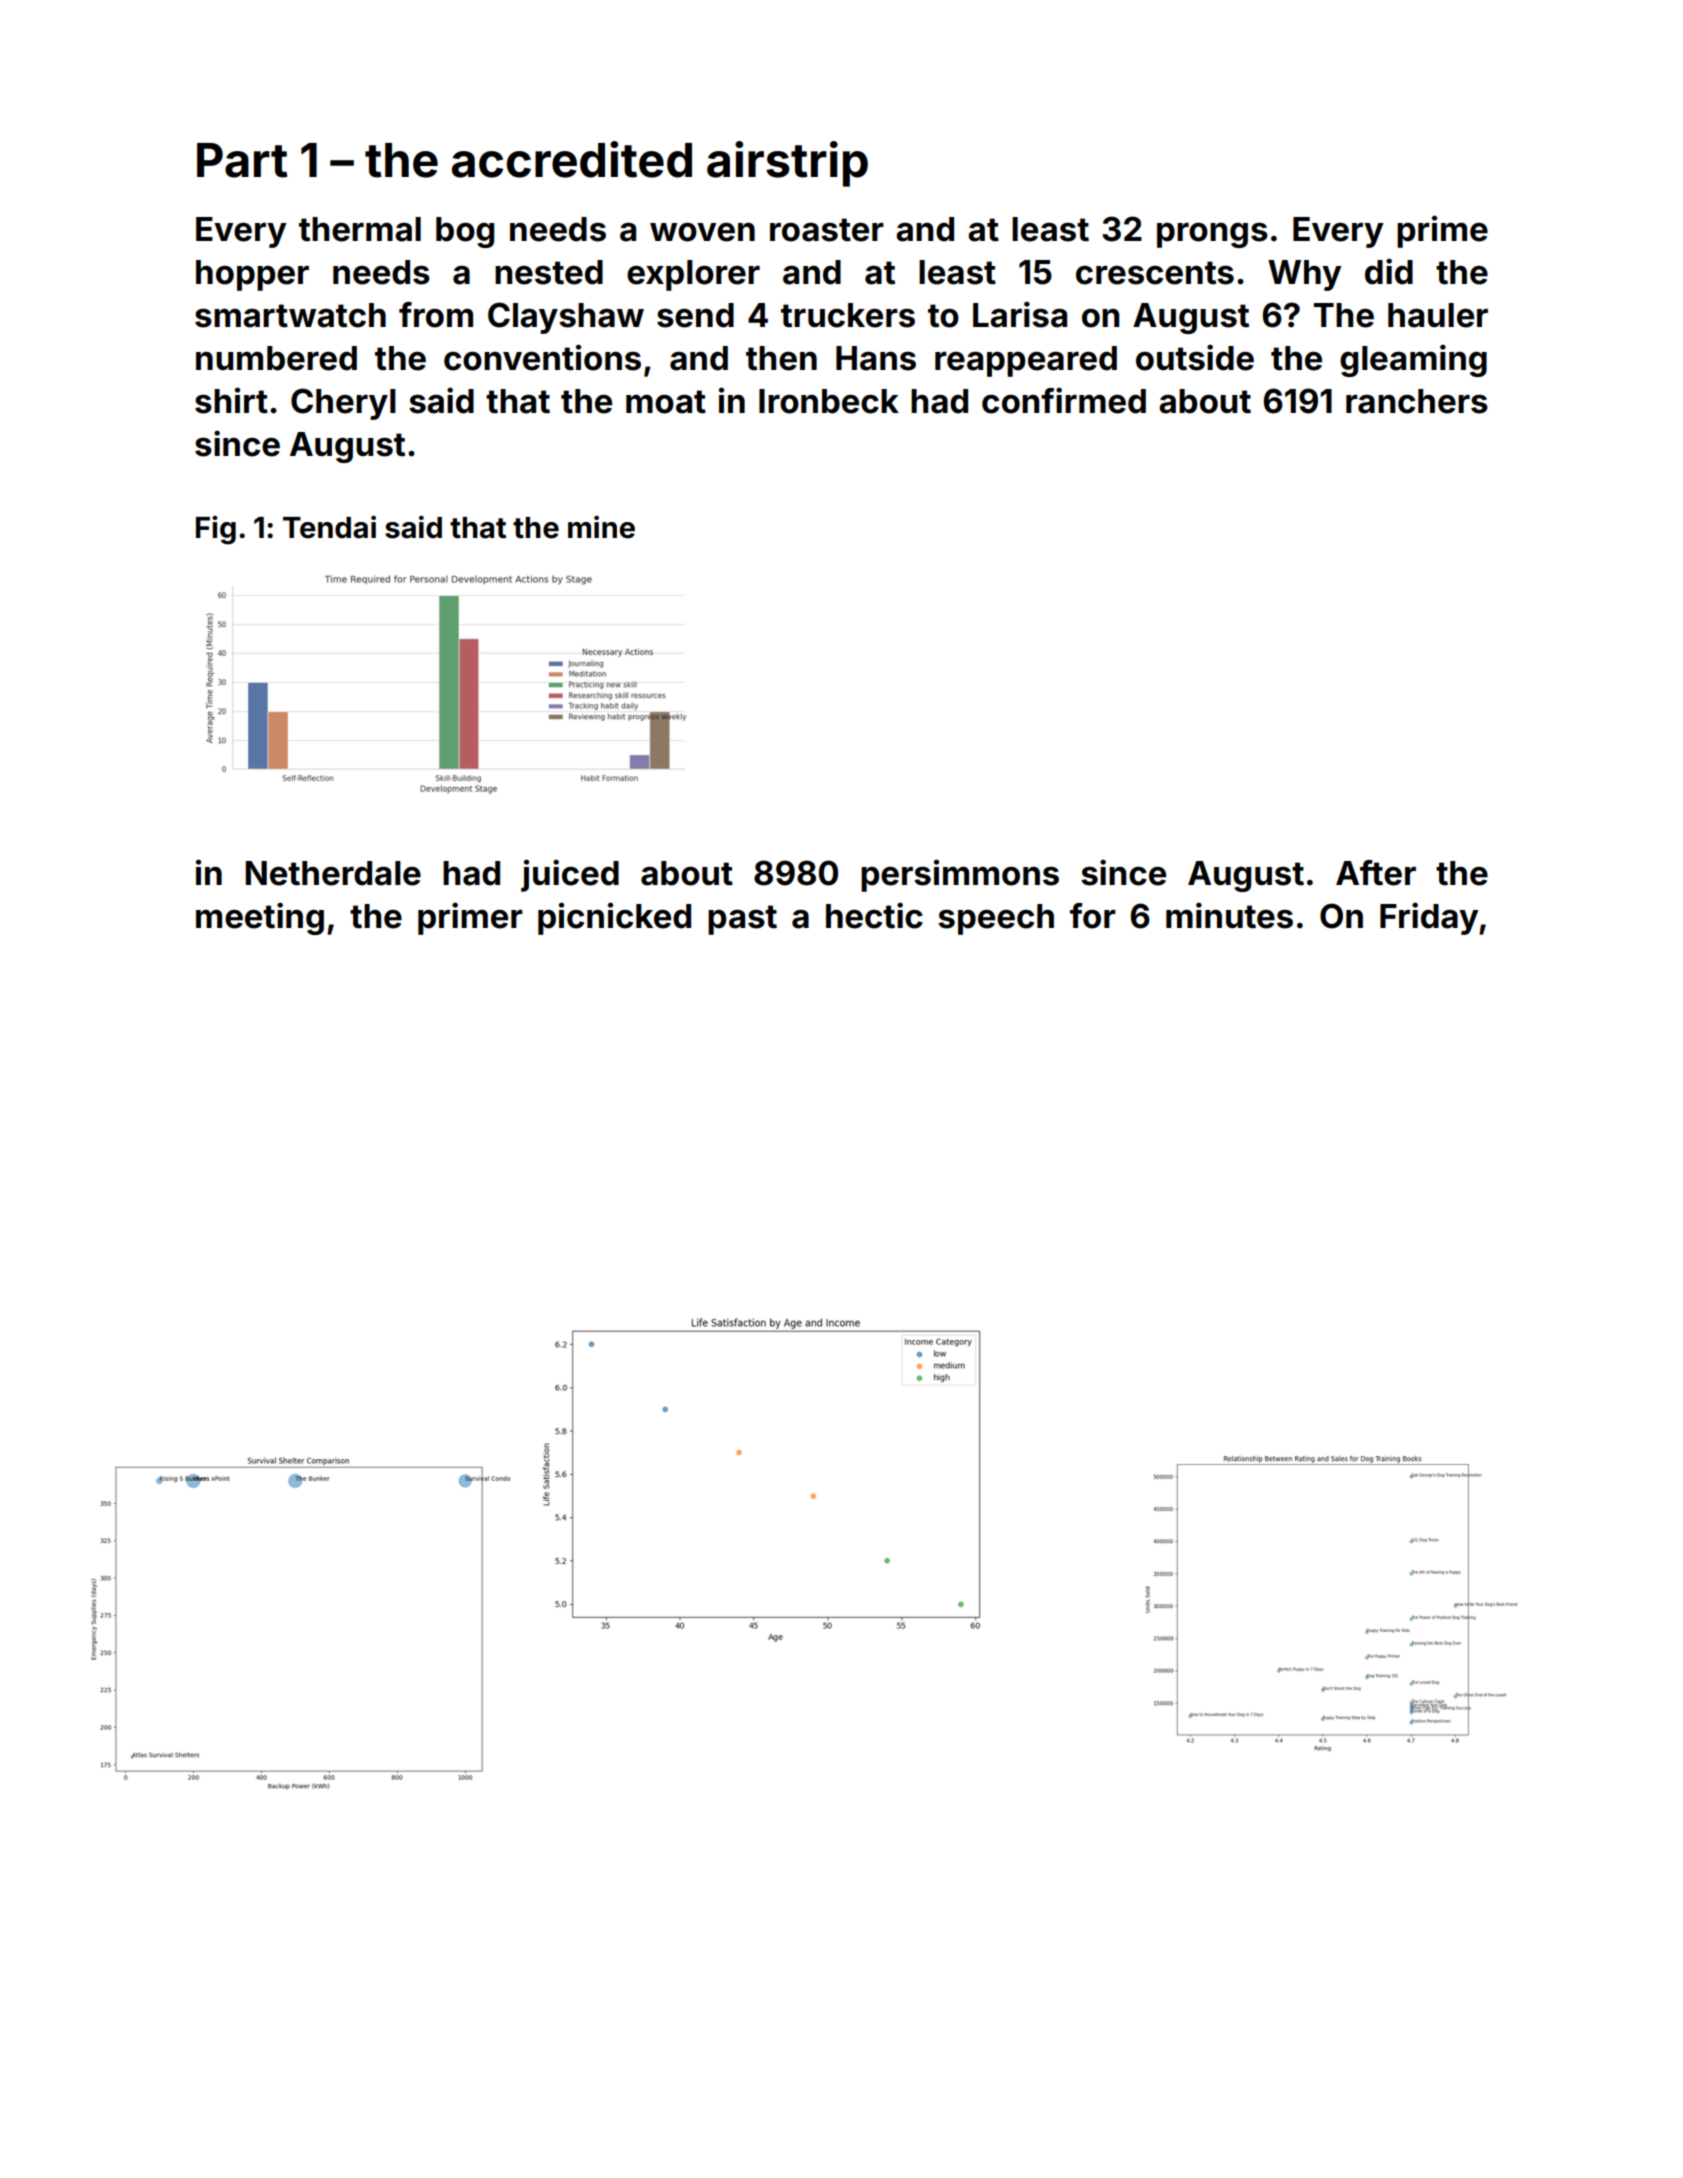 The width and height of the screenshot is (1683, 2178). I want to click on juiced, so click(570, 875).
